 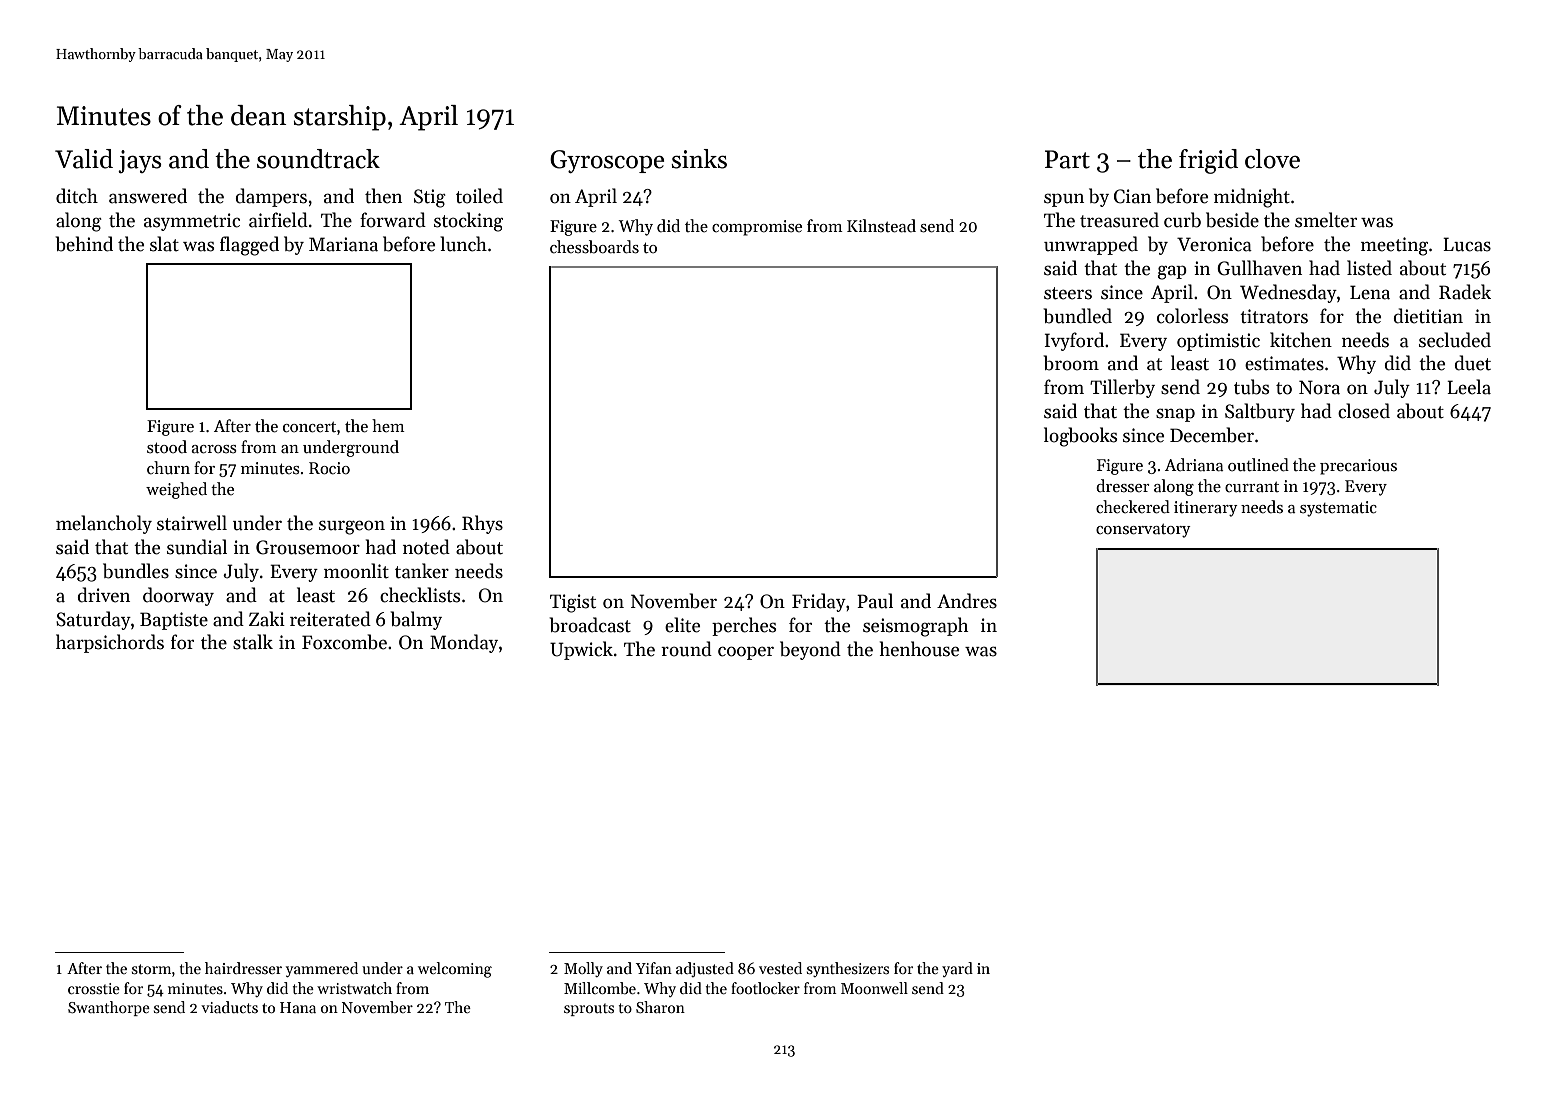 What do you see at coordinates (1338, 509) in the screenshot?
I see `systematic` at bounding box center [1338, 509].
